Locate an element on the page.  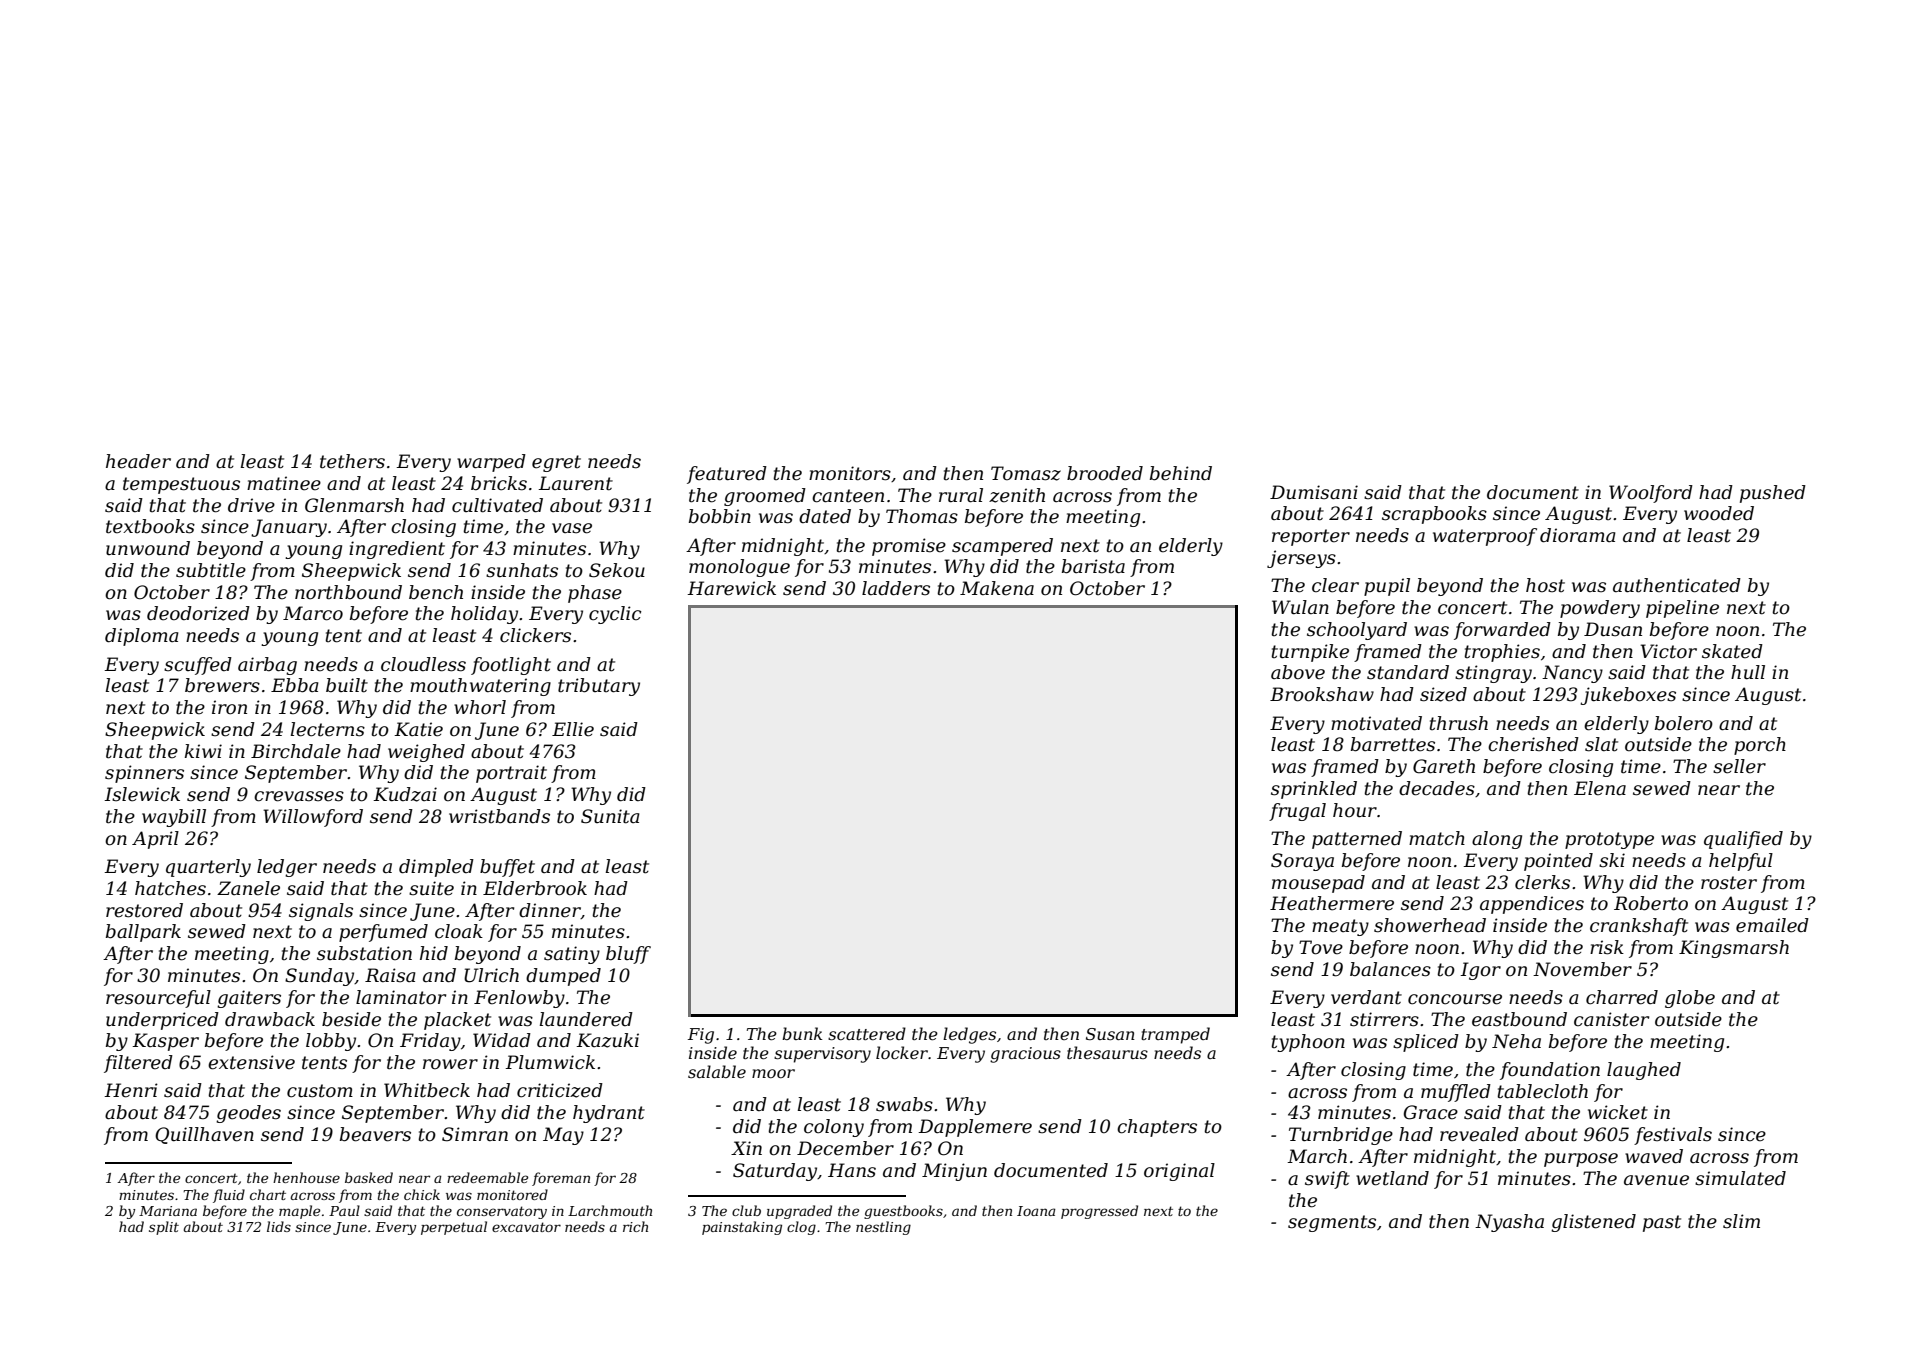
porch is located at coordinates (1760, 746).
